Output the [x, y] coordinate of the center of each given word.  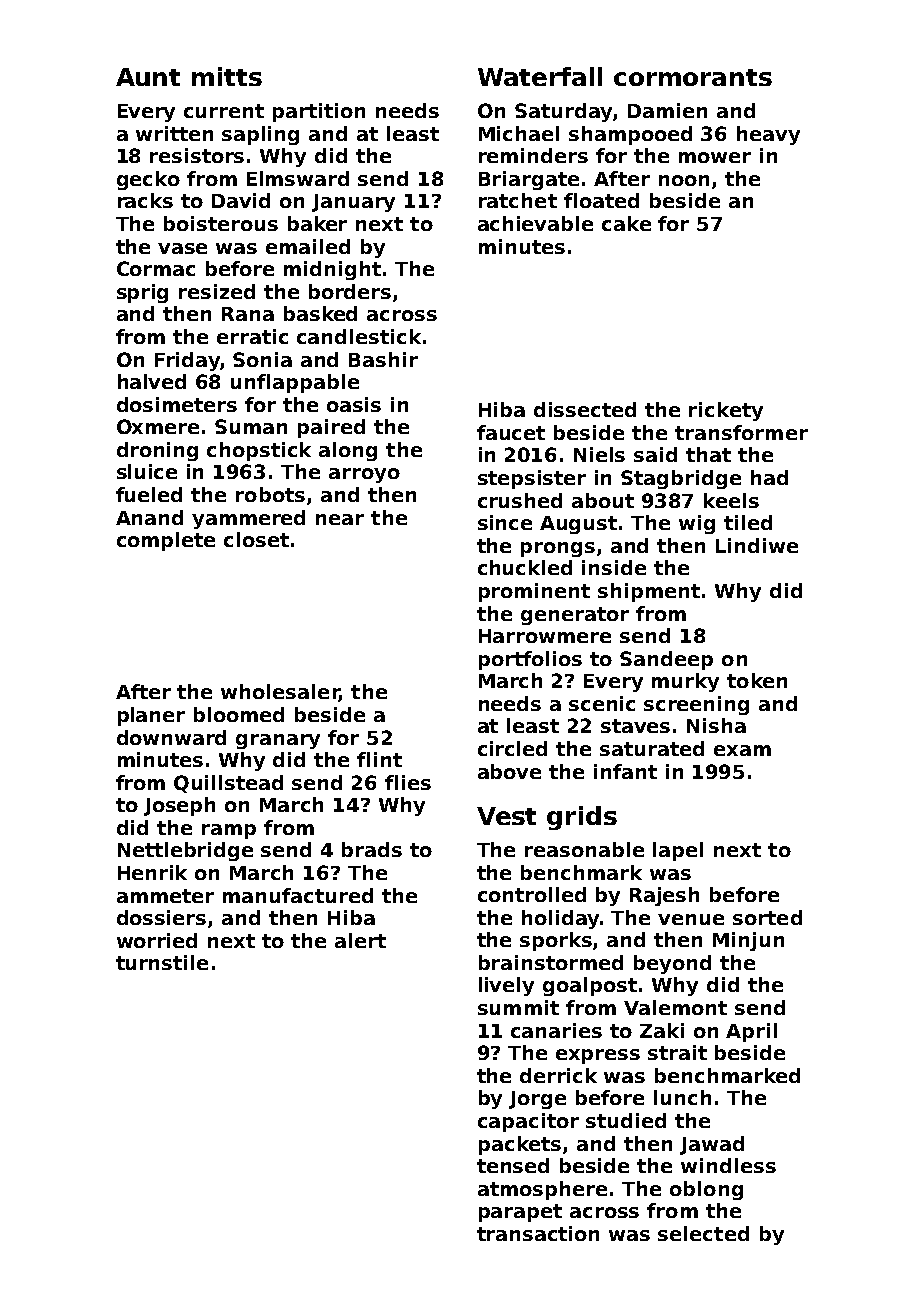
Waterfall [540, 76]
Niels [599, 454]
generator [575, 616]
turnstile [162, 962]
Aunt [148, 77]
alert [360, 940]
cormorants [693, 77]
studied [626, 1120]
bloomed [239, 714]
